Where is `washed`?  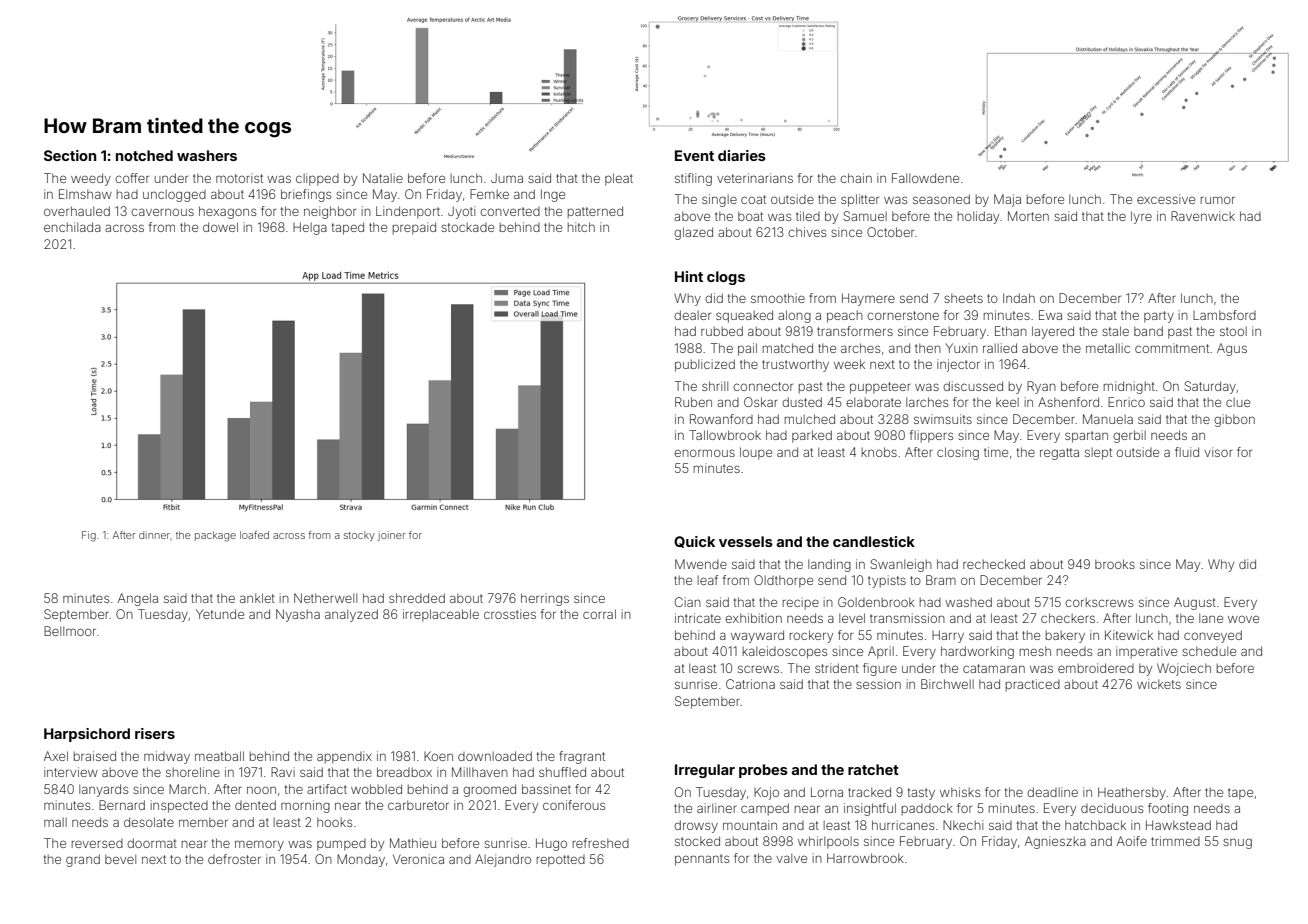 washed is located at coordinates (968, 602).
